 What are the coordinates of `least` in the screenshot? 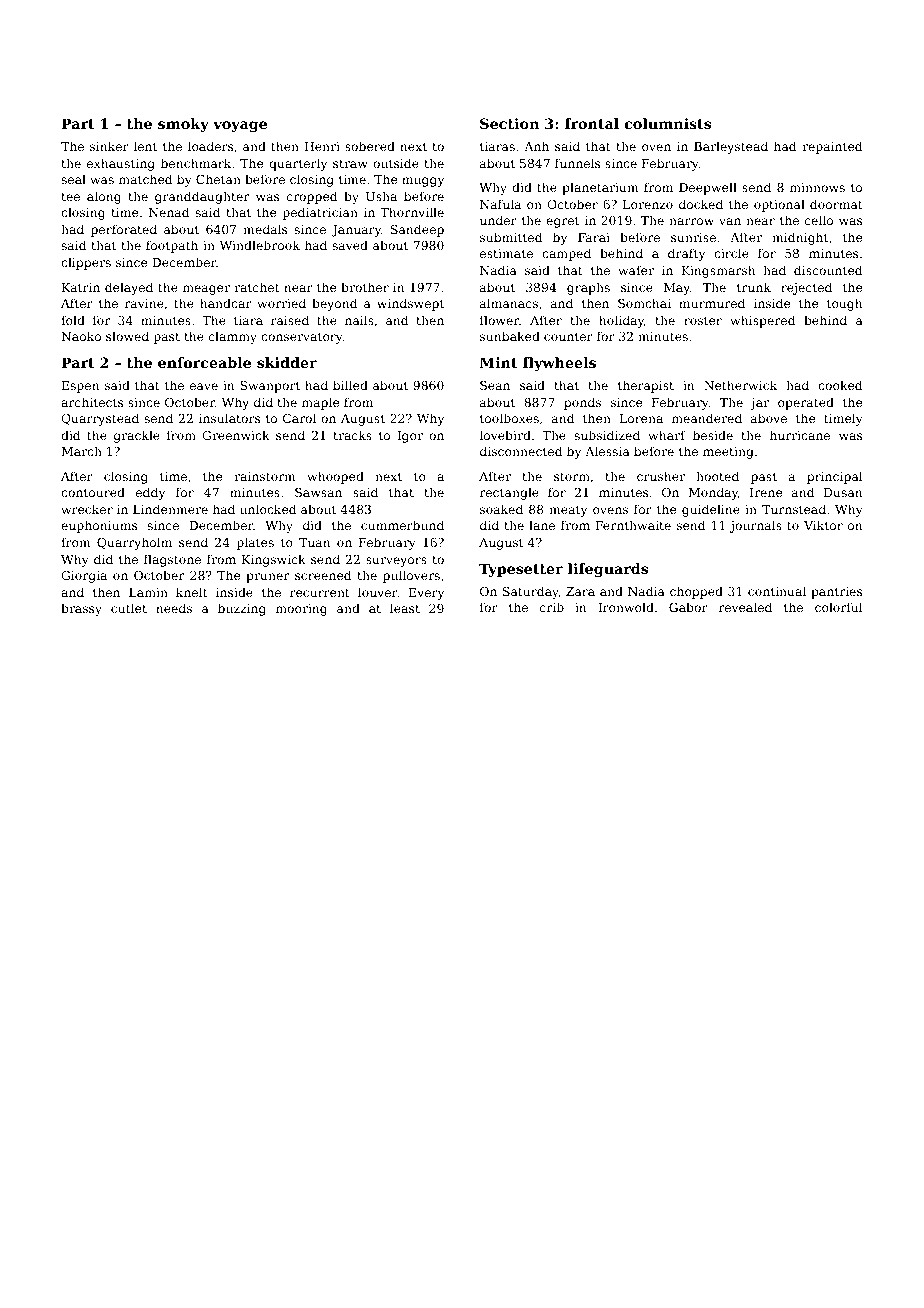 It's located at (405, 608).
